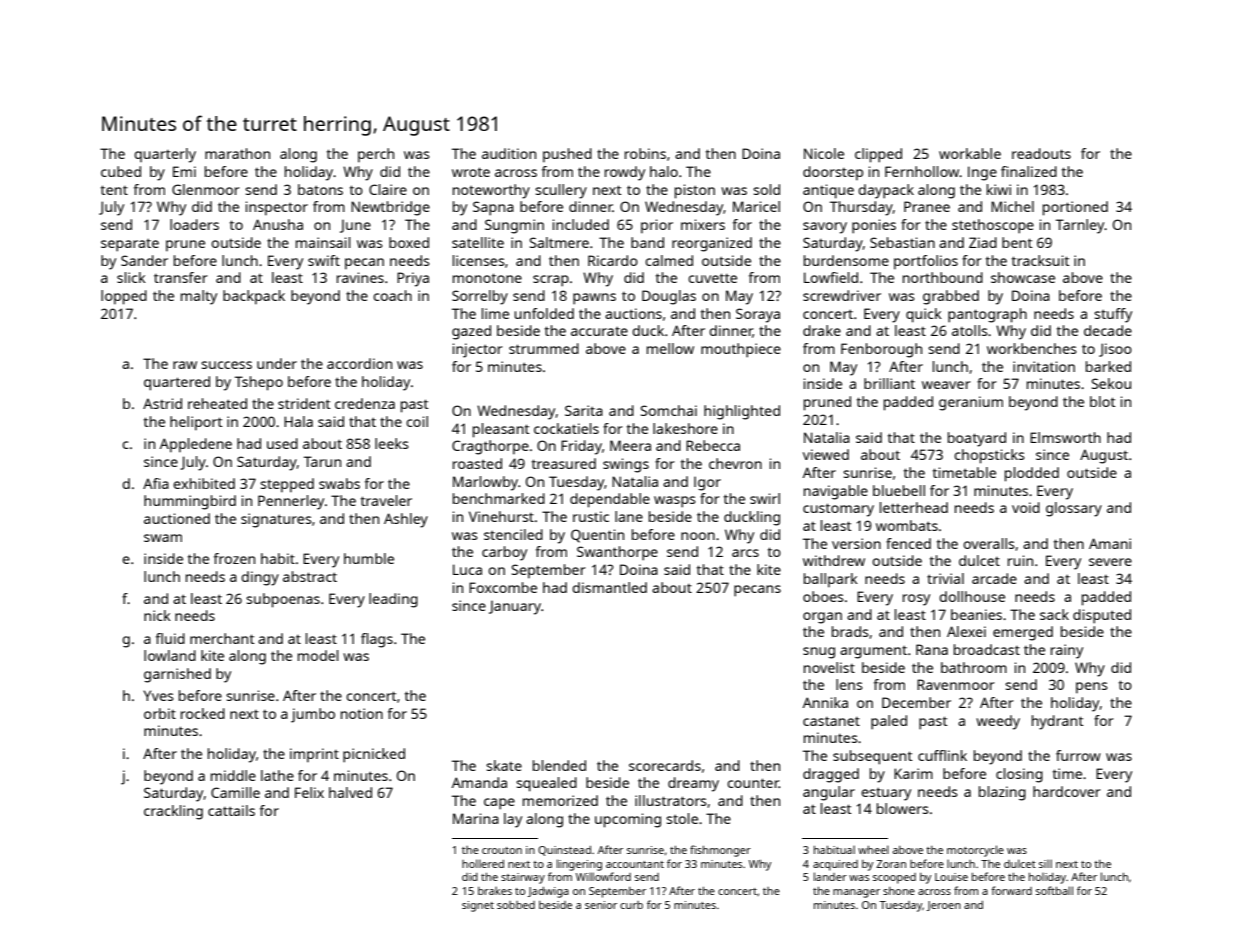 The width and height of the screenshot is (1233, 952). Describe the element at coordinates (318, 655) in the screenshot. I see `model` at that location.
